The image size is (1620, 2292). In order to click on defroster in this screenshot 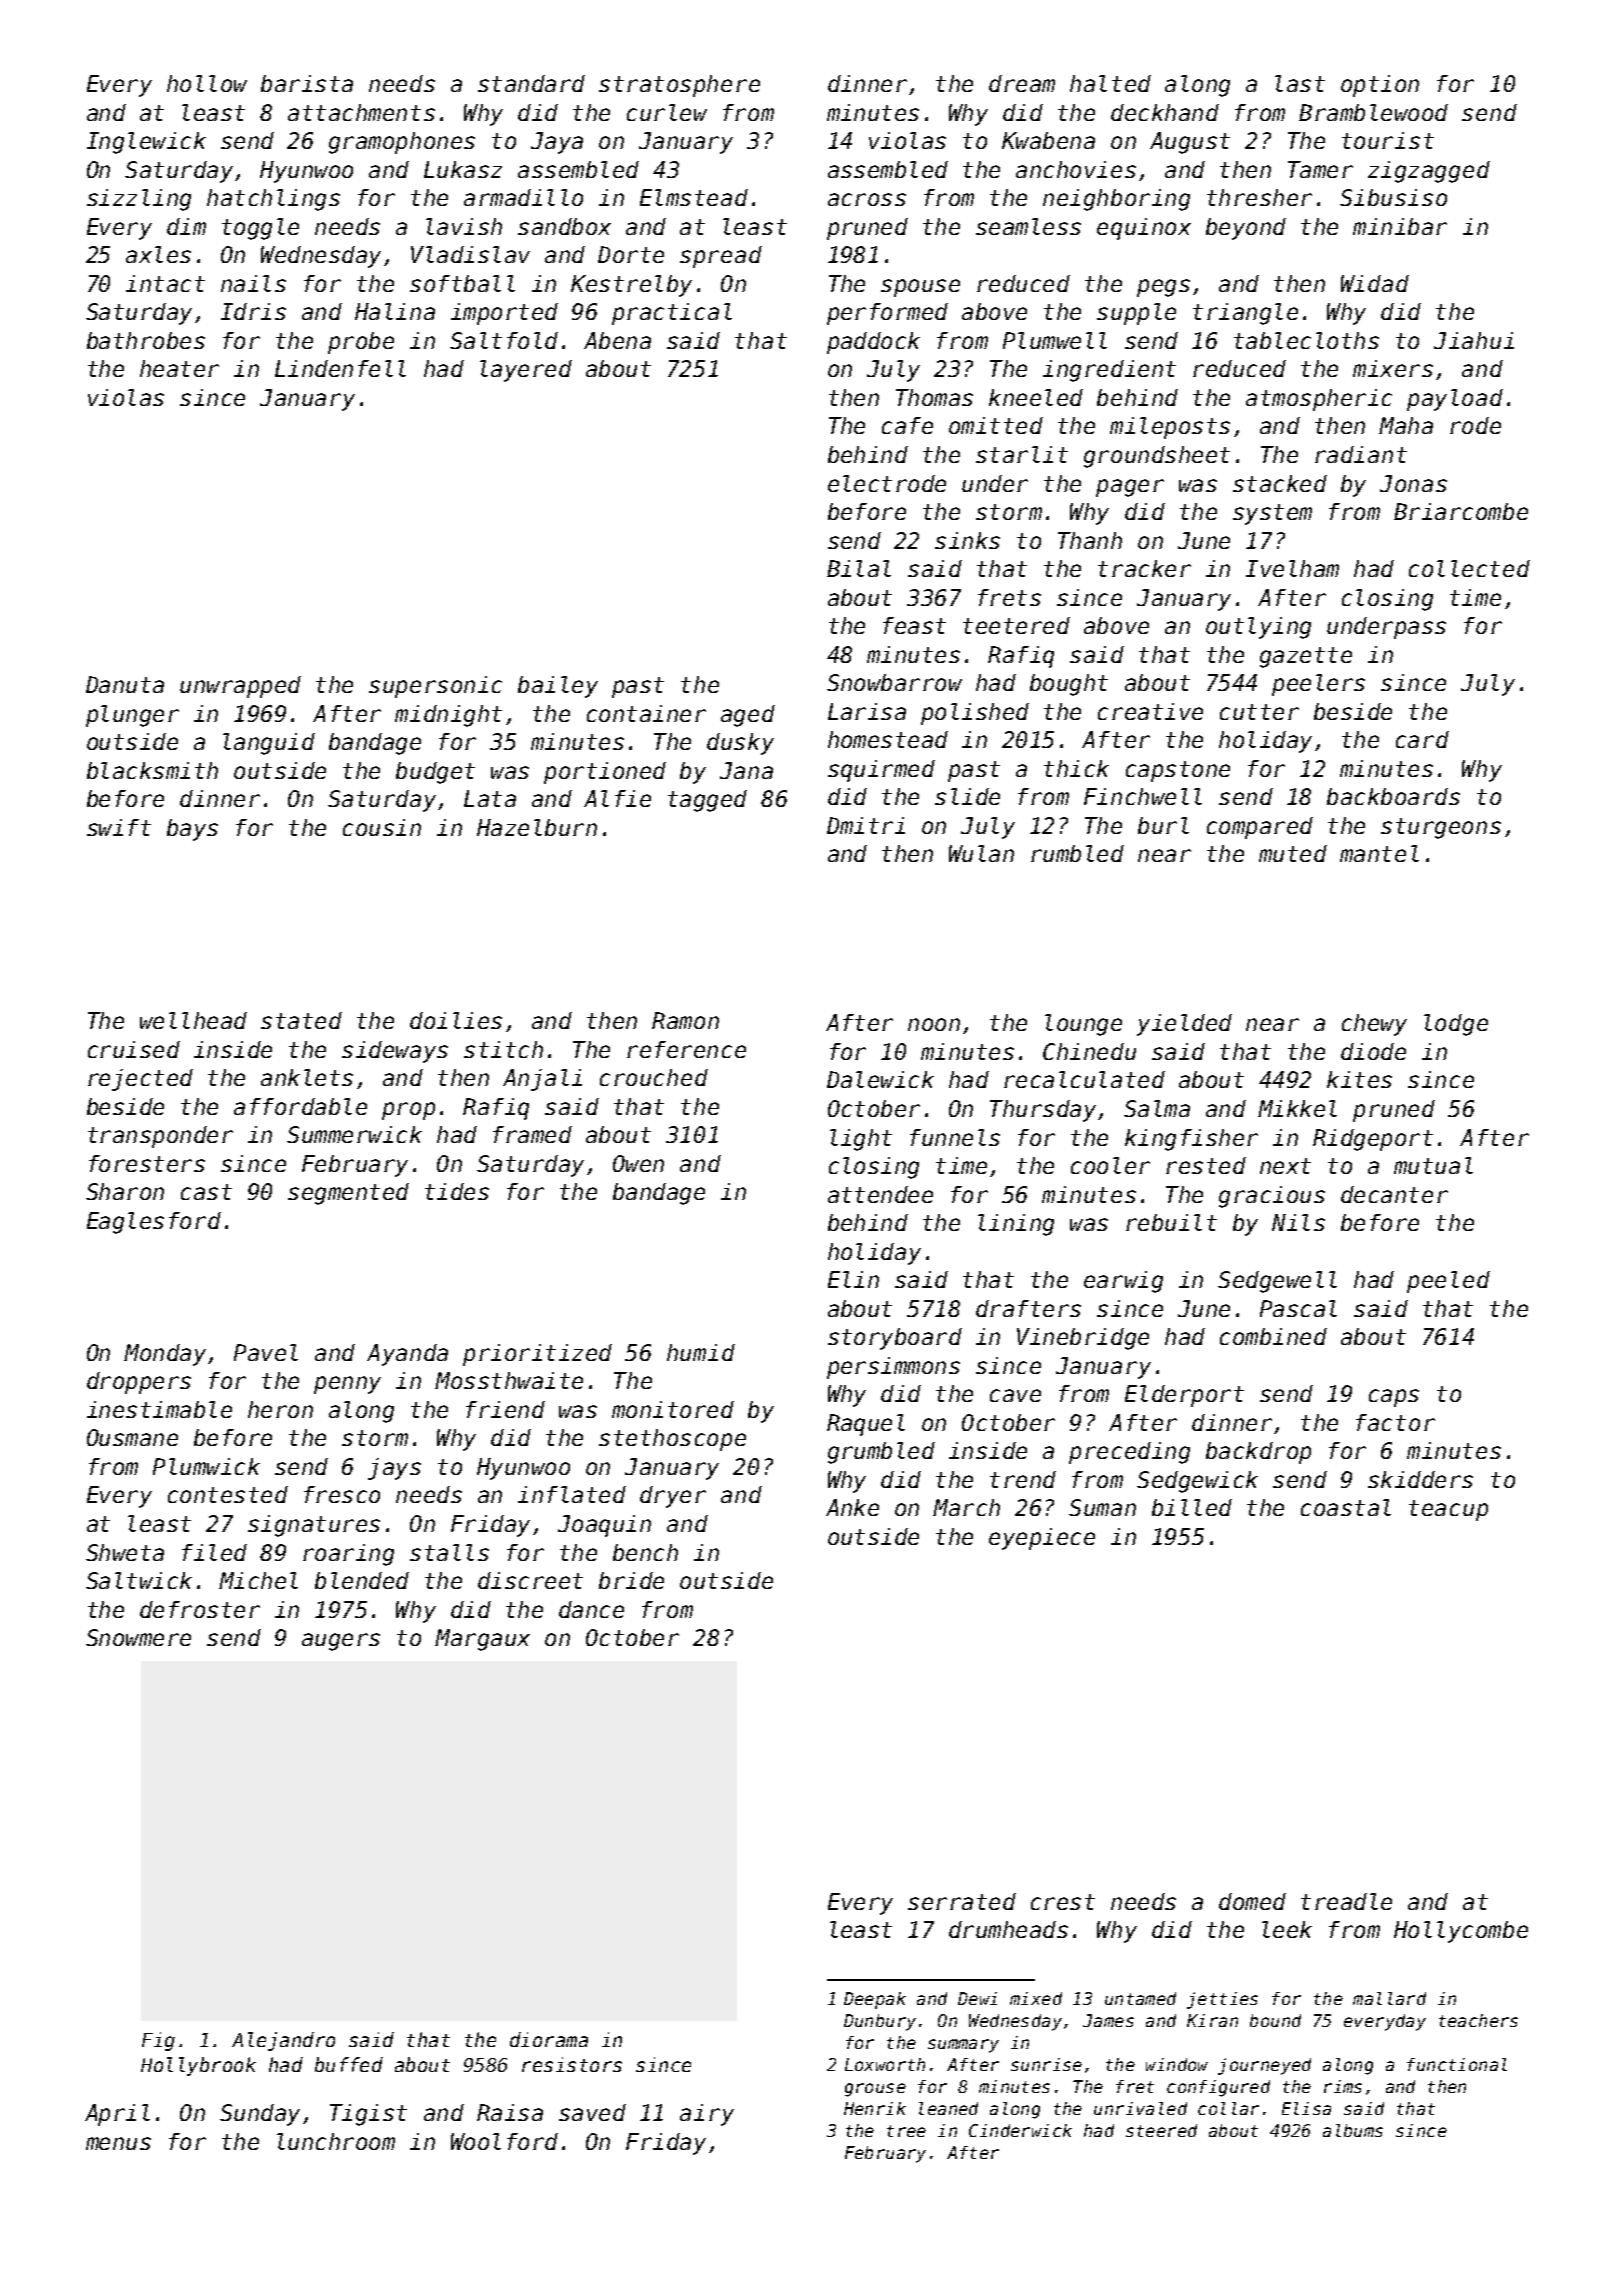, I will do `click(200, 1609)`.
